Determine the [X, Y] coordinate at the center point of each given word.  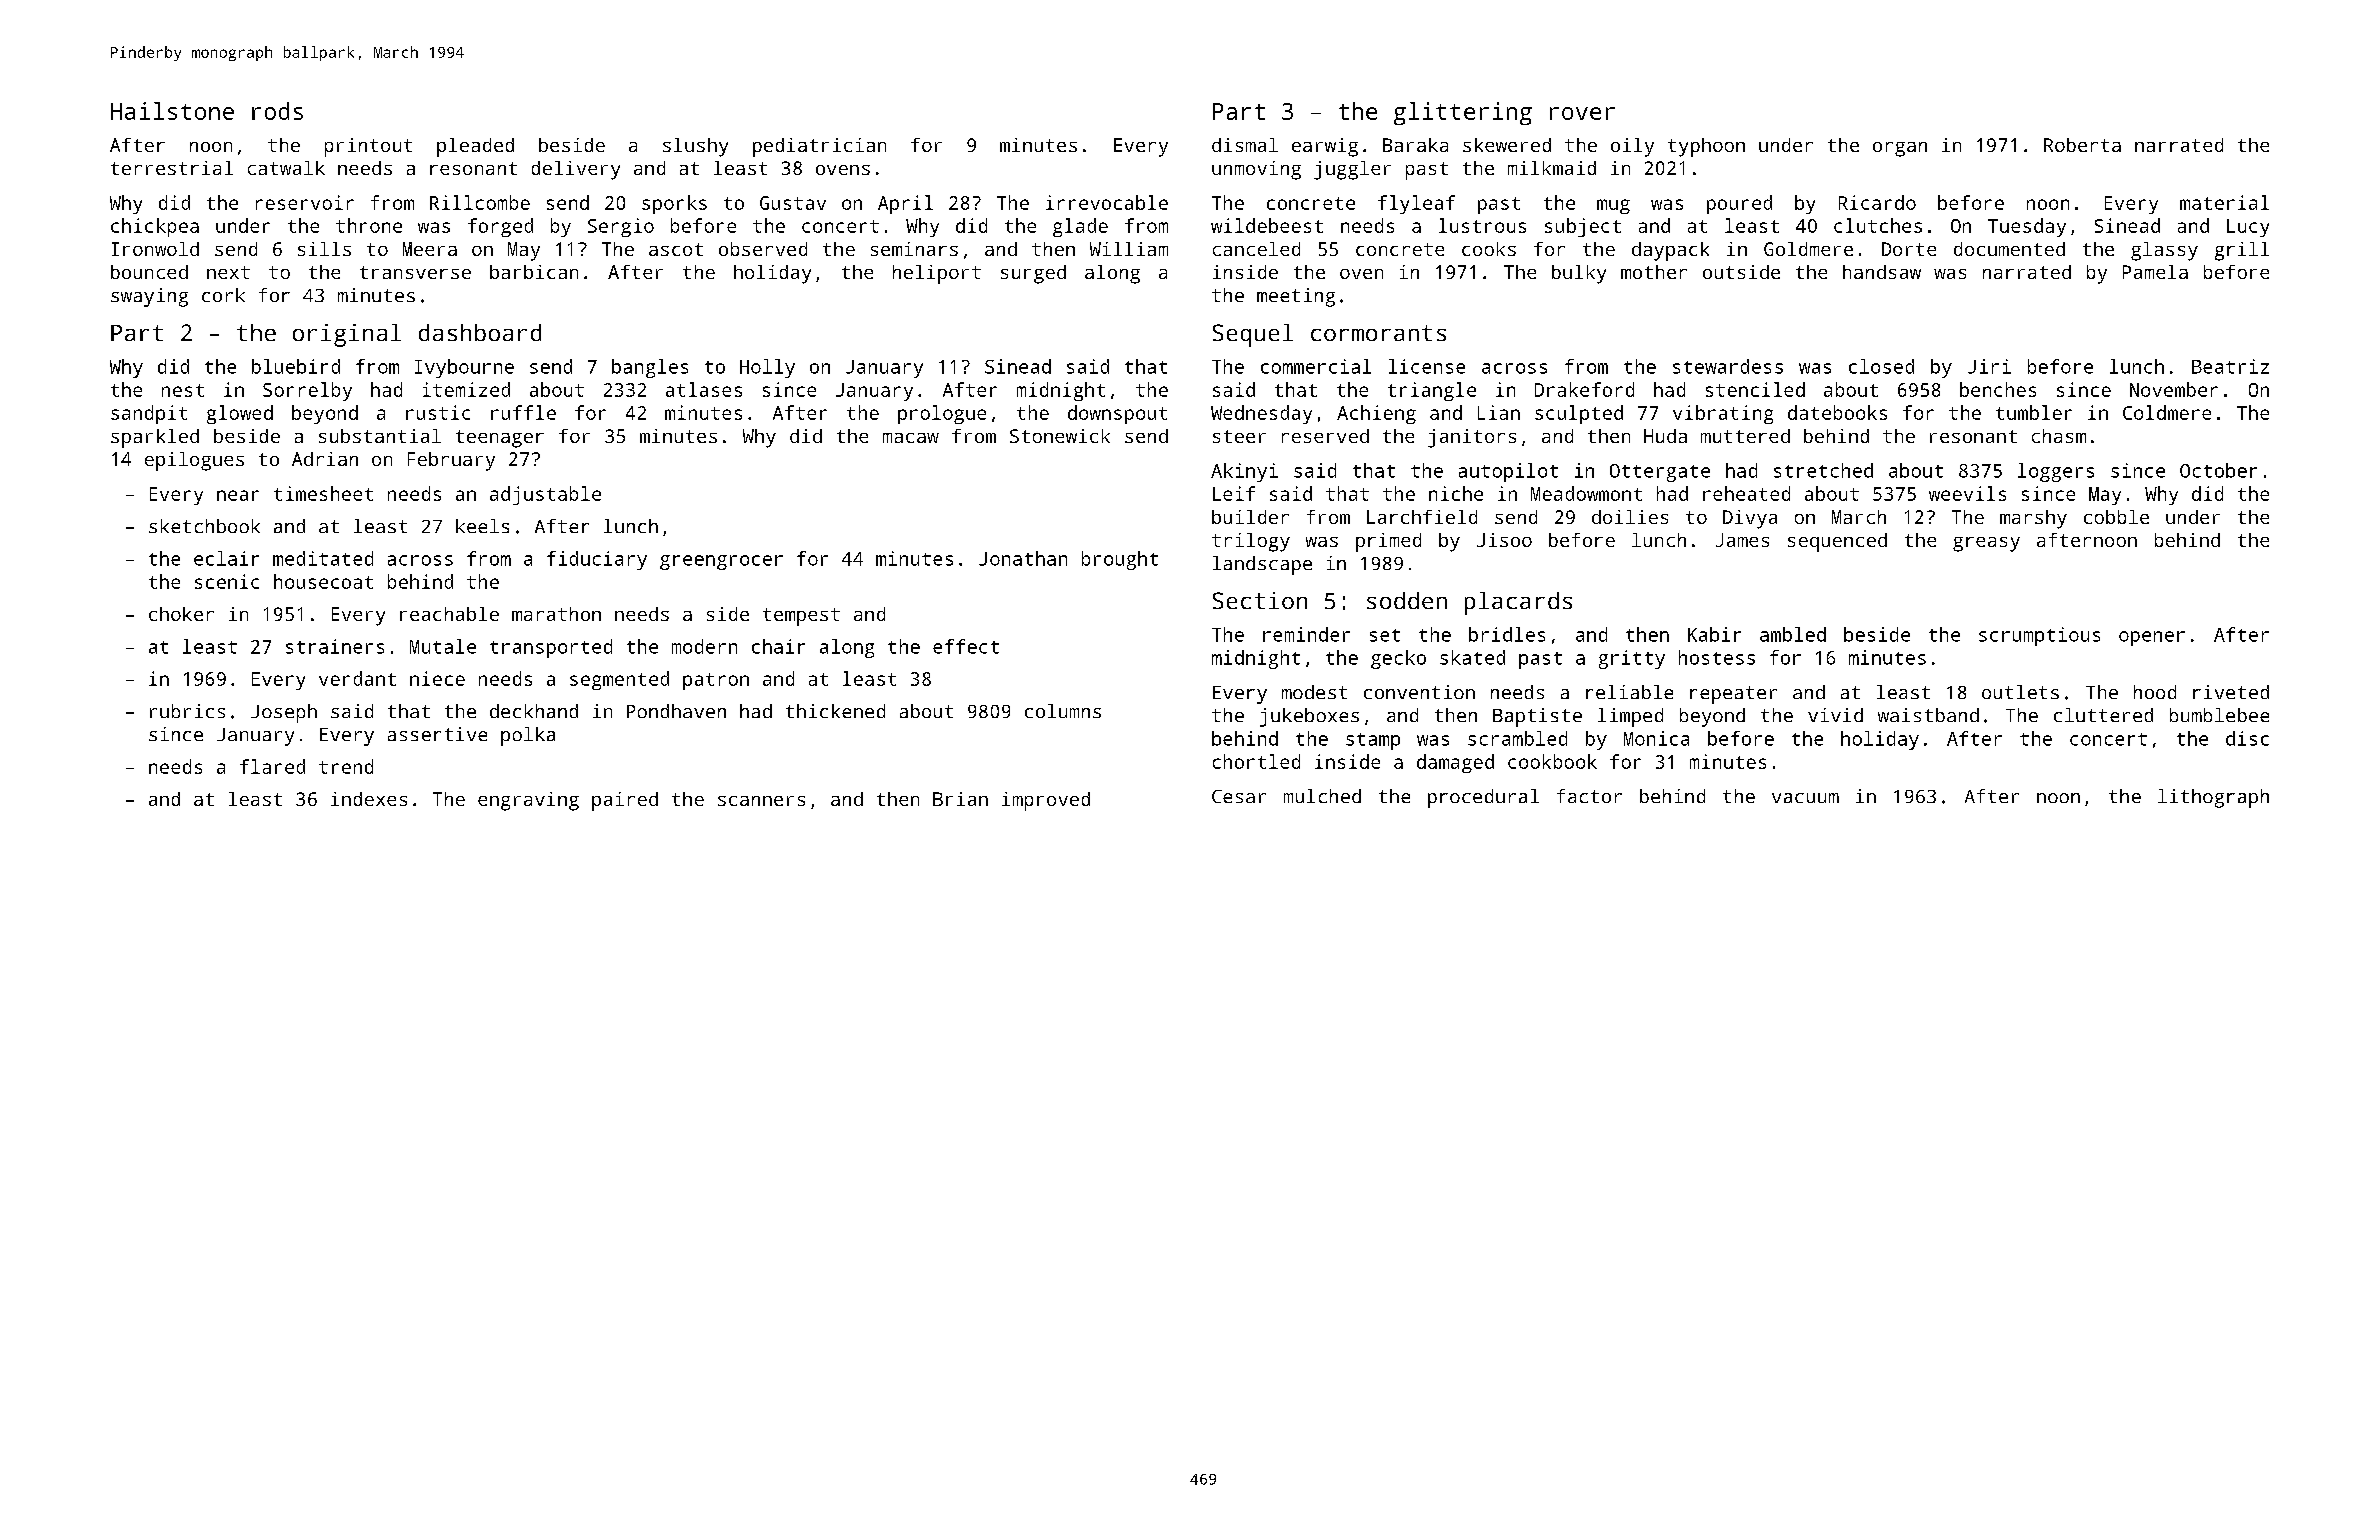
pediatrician [819, 147]
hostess [1717, 657]
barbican [534, 272]
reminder [1306, 634]
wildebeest [1267, 225]
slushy [695, 147]
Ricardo [1877, 202]
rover [1582, 113]
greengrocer [721, 562]
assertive [437, 734]
